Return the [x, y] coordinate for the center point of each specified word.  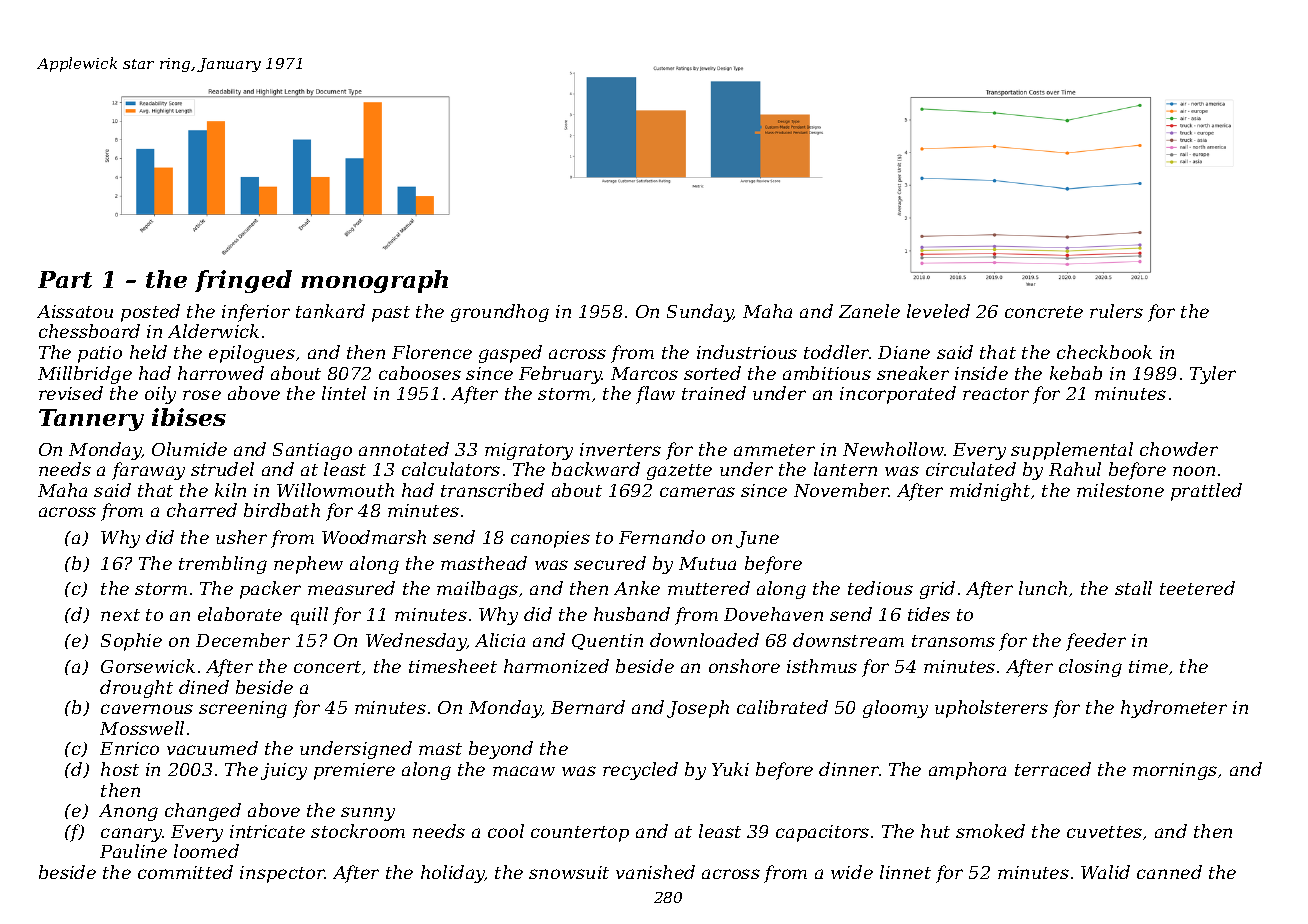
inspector [282, 874]
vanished [655, 872]
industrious [747, 352]
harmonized [556, 666]
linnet [905, 872]
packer [270, 590]
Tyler [1213, 375]
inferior [256, 313]
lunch [1043, 588]
